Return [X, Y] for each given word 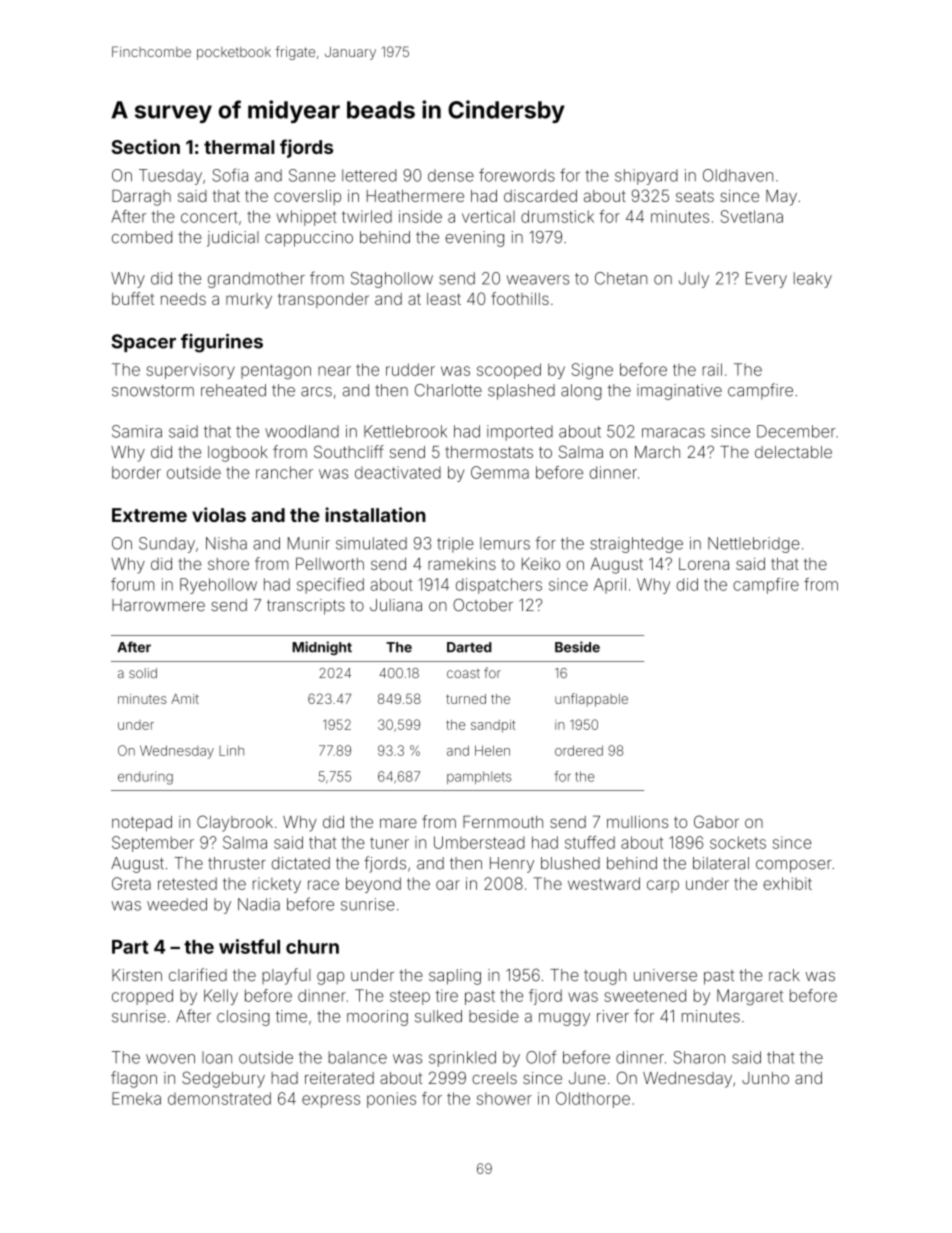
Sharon [699, 1057]
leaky [813, 280]
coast [463, 673]
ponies [391, 1100]
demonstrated [219, 1098]
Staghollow [392, 280]
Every [766, 280]
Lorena [704, 564]
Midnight [322, 648]
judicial [233, 239]
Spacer [143, 343]
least [444, 299]
